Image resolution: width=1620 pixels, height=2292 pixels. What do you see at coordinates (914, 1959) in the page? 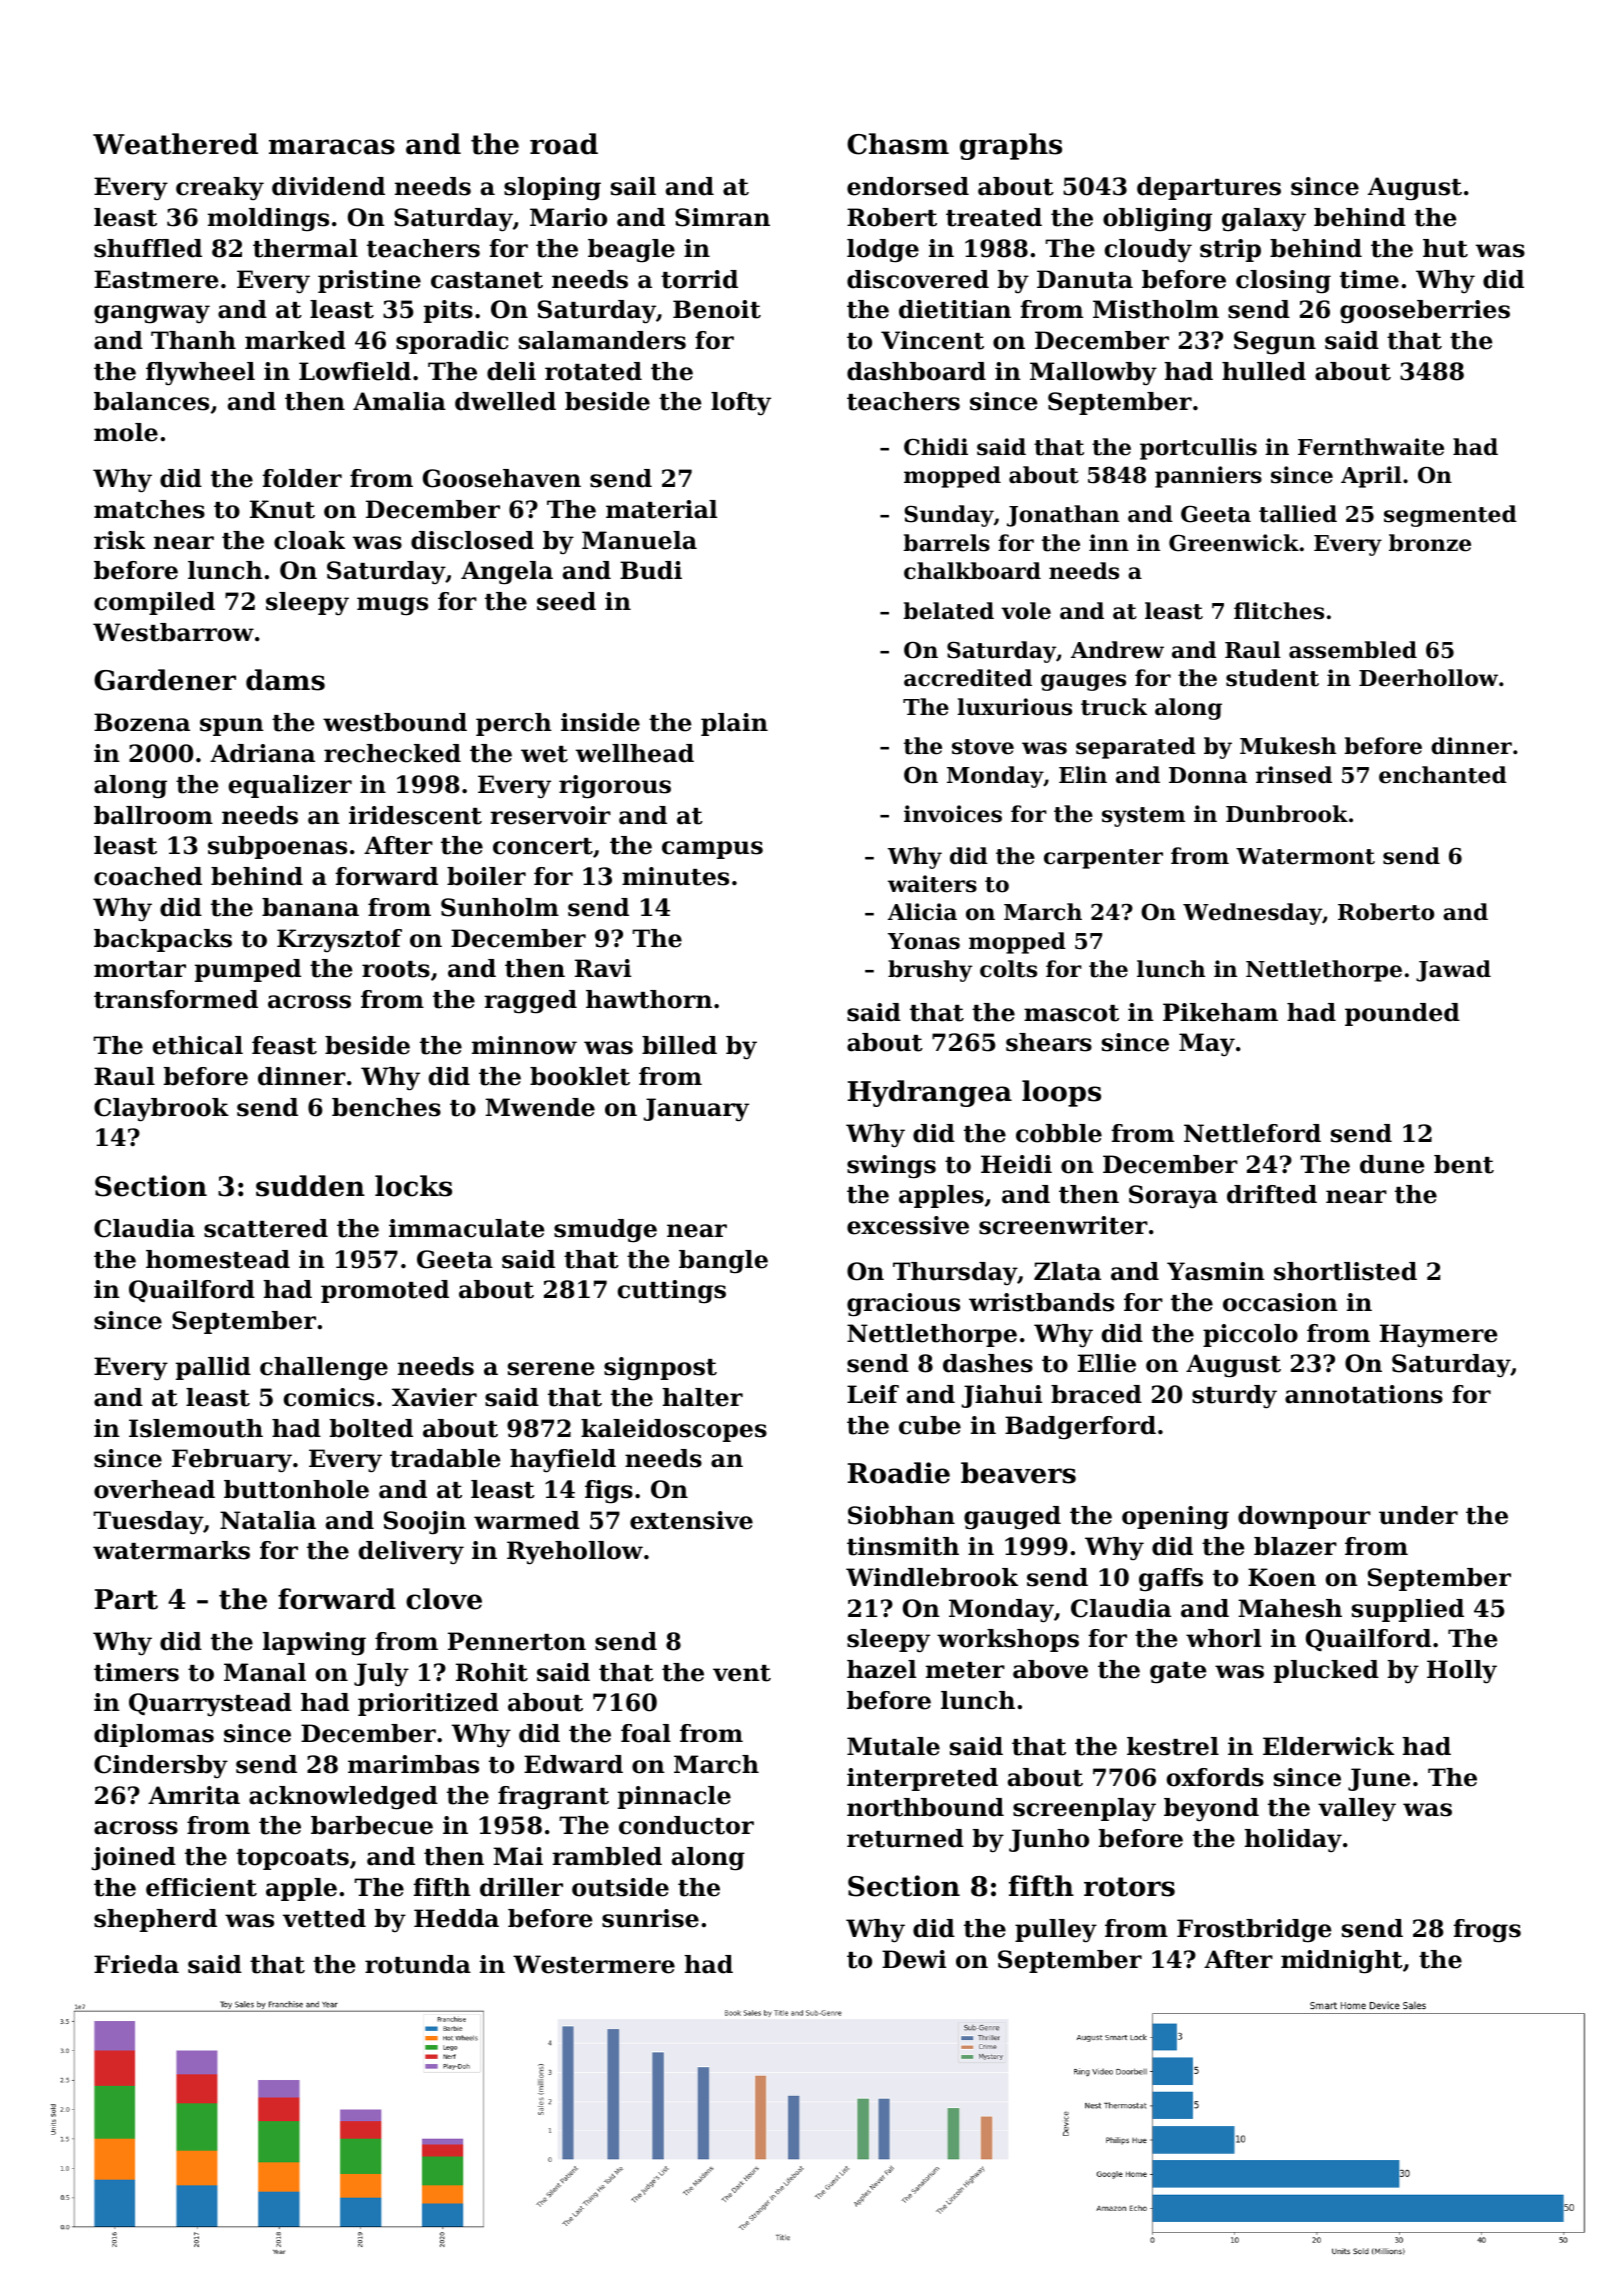
I see `Dewi` at bounding box center [914, 1959].
